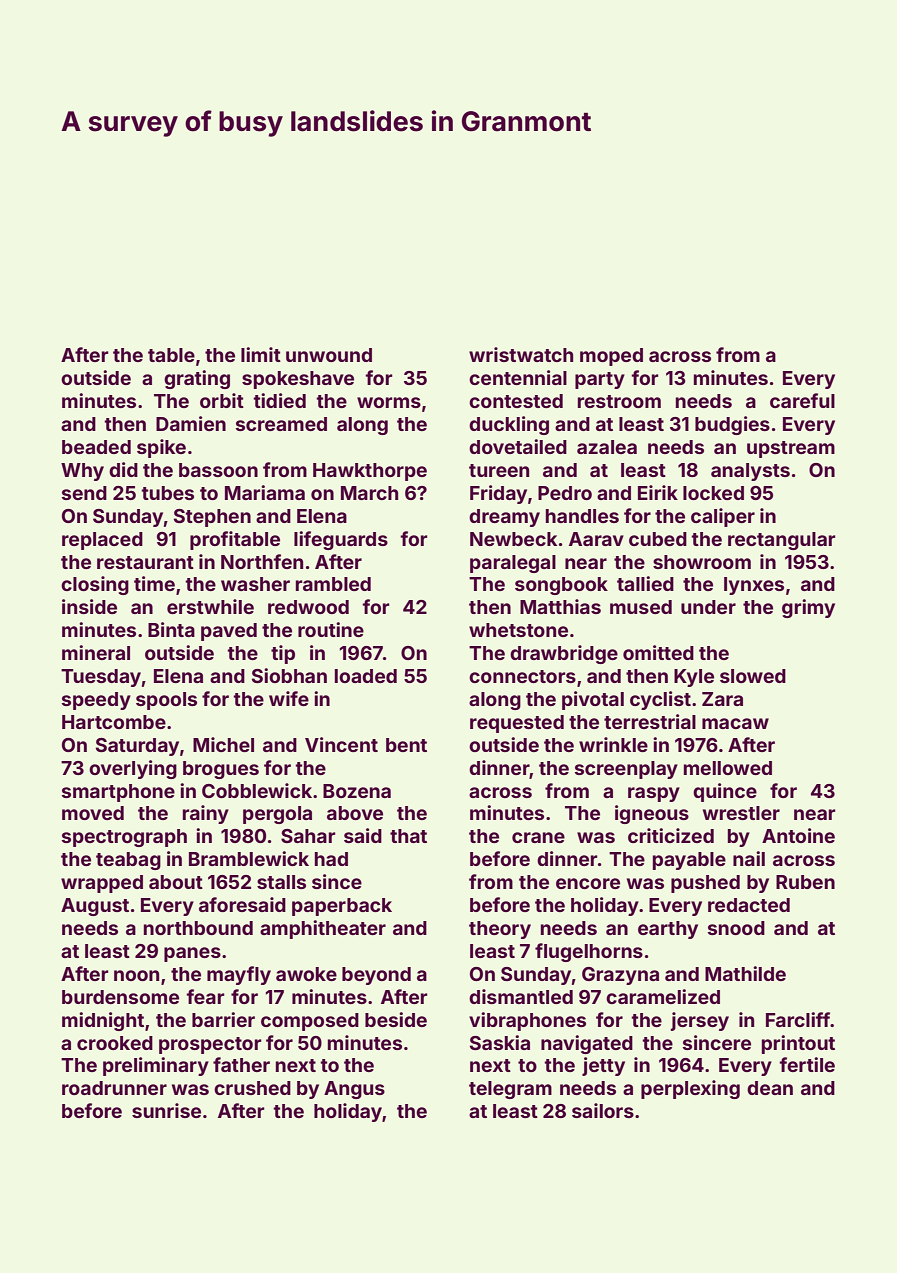  Describe the element at coordinates (197, 379) in the screenshot. I see `grating` at that location.
